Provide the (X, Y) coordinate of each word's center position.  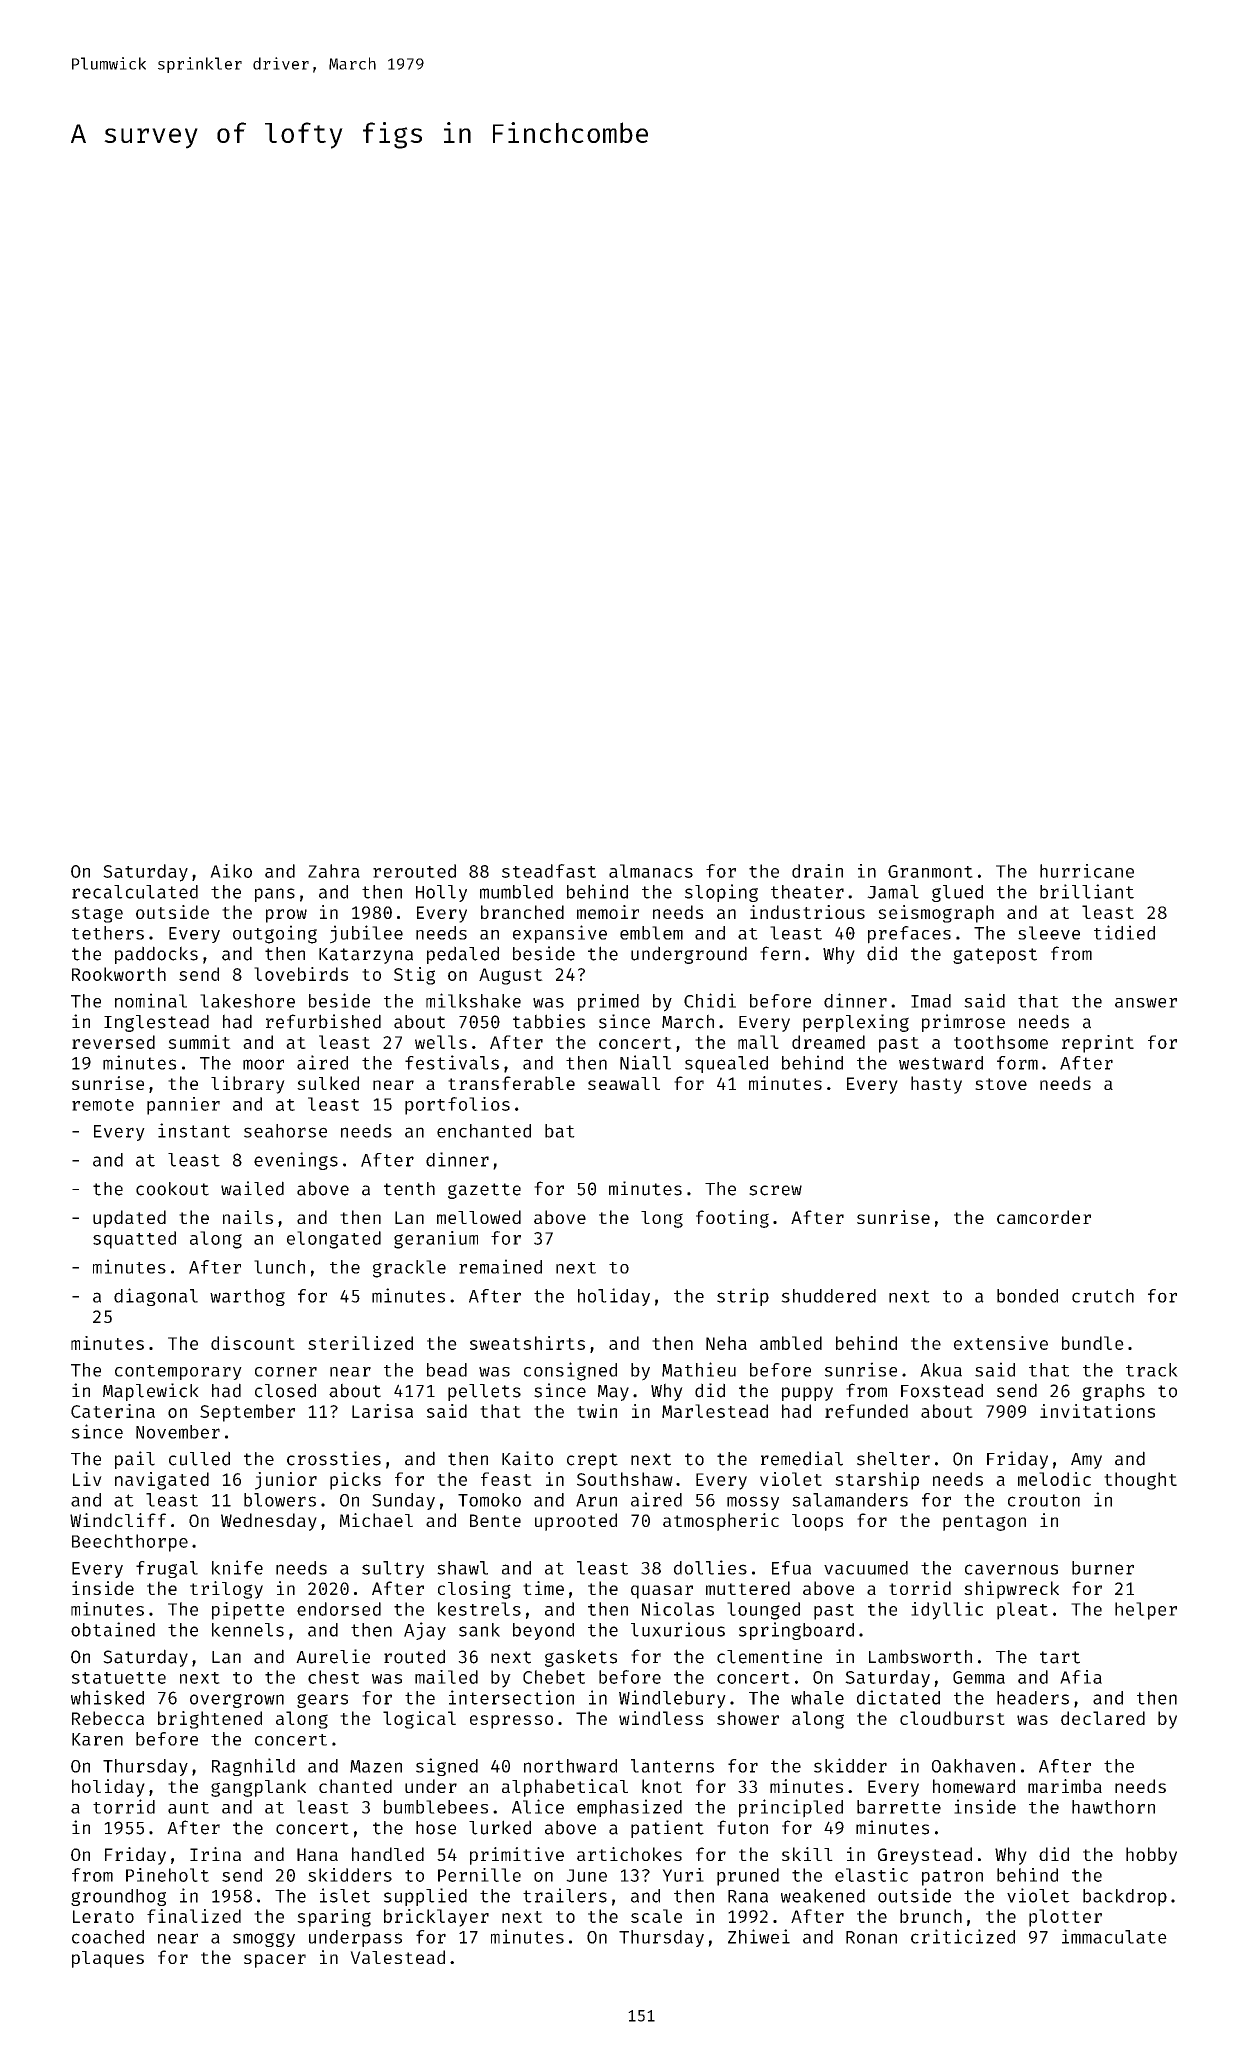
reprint (1098, 1044)
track (1152, 1370)
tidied (1124, 932)
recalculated (135, 892)
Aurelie (333, 1656)
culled (199, 1458)
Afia (1081, 1677)
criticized (963, 1936)
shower (748, 1718)
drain (817, 871)
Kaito (527, 1458)
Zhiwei (759, 1936)
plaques (108, 1959)
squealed (726, 1064)
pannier (183, 1106)
